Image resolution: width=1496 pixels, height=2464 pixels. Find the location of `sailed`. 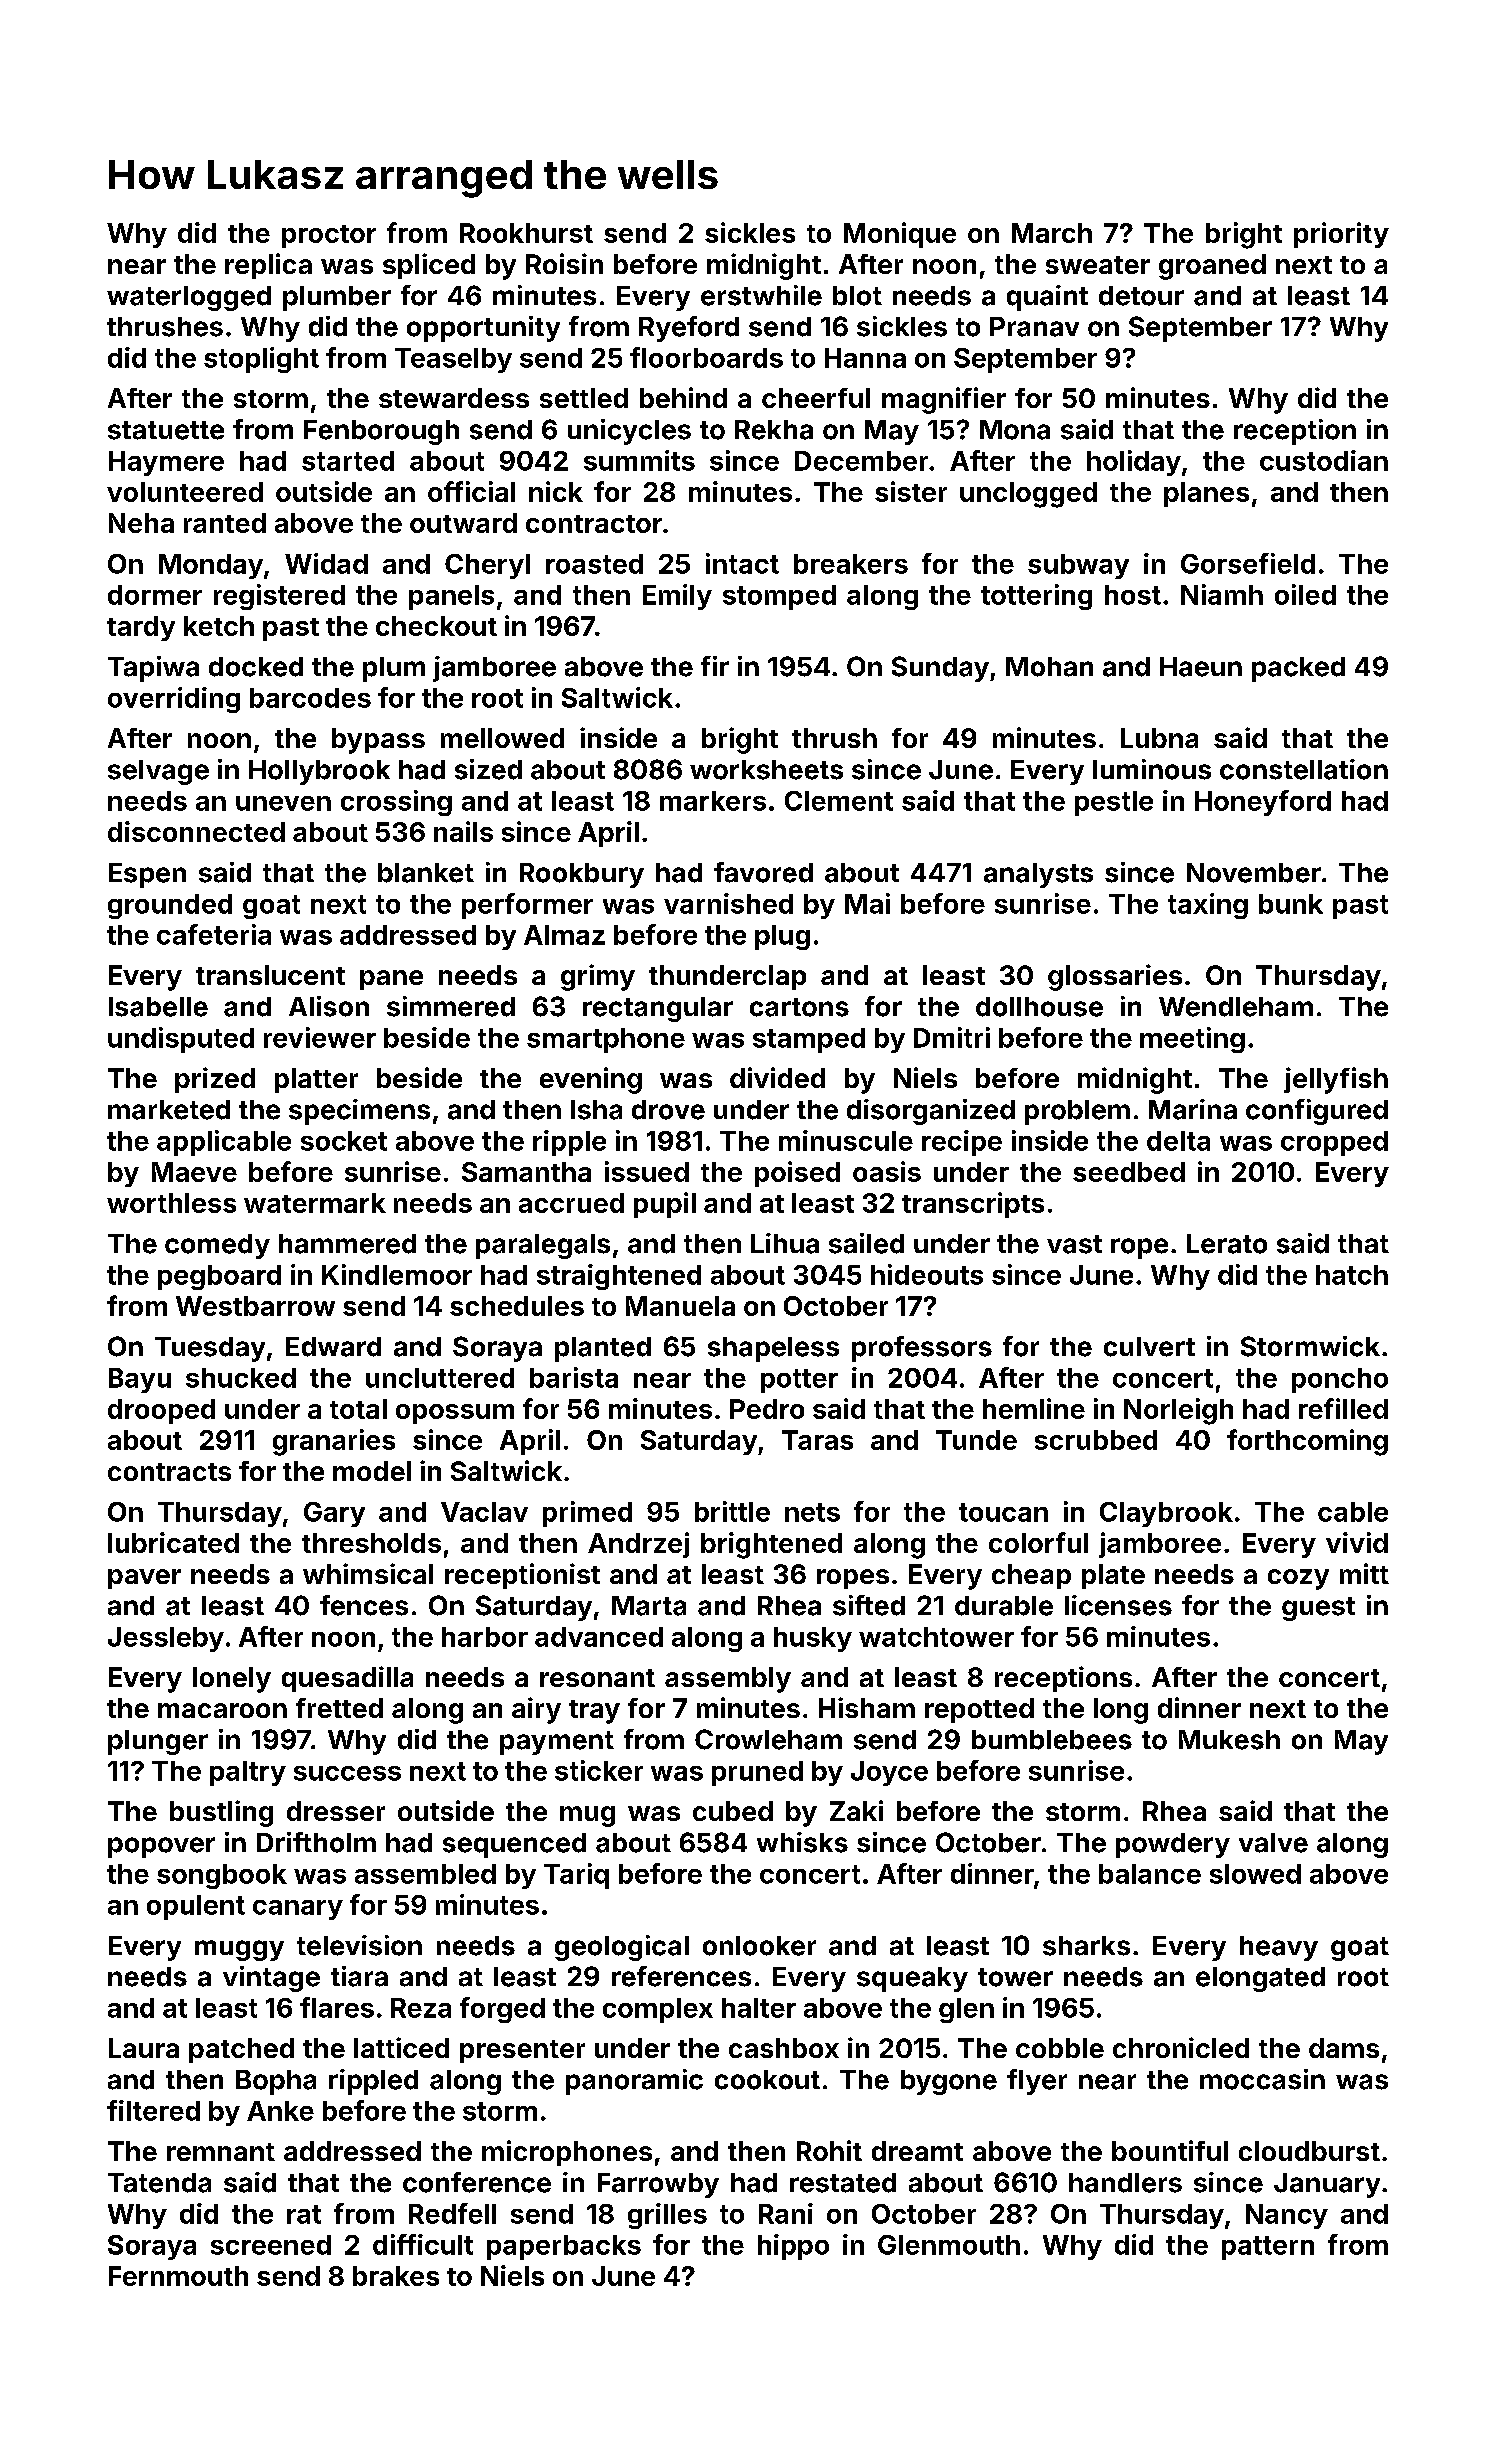

sailed is located at coordinates (866, 1243).
